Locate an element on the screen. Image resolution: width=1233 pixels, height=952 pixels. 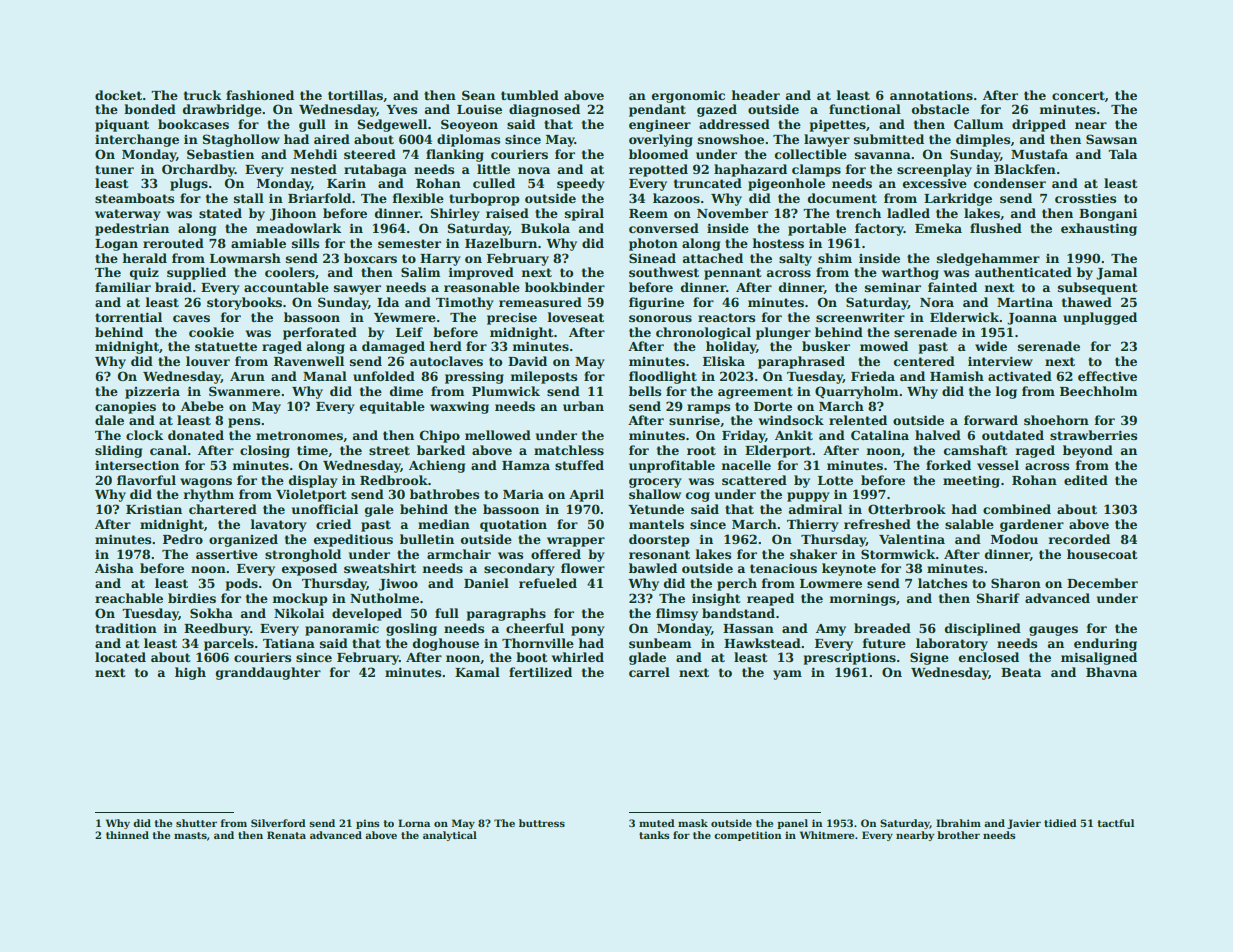
Signe is located at coordinates (929, 658).
